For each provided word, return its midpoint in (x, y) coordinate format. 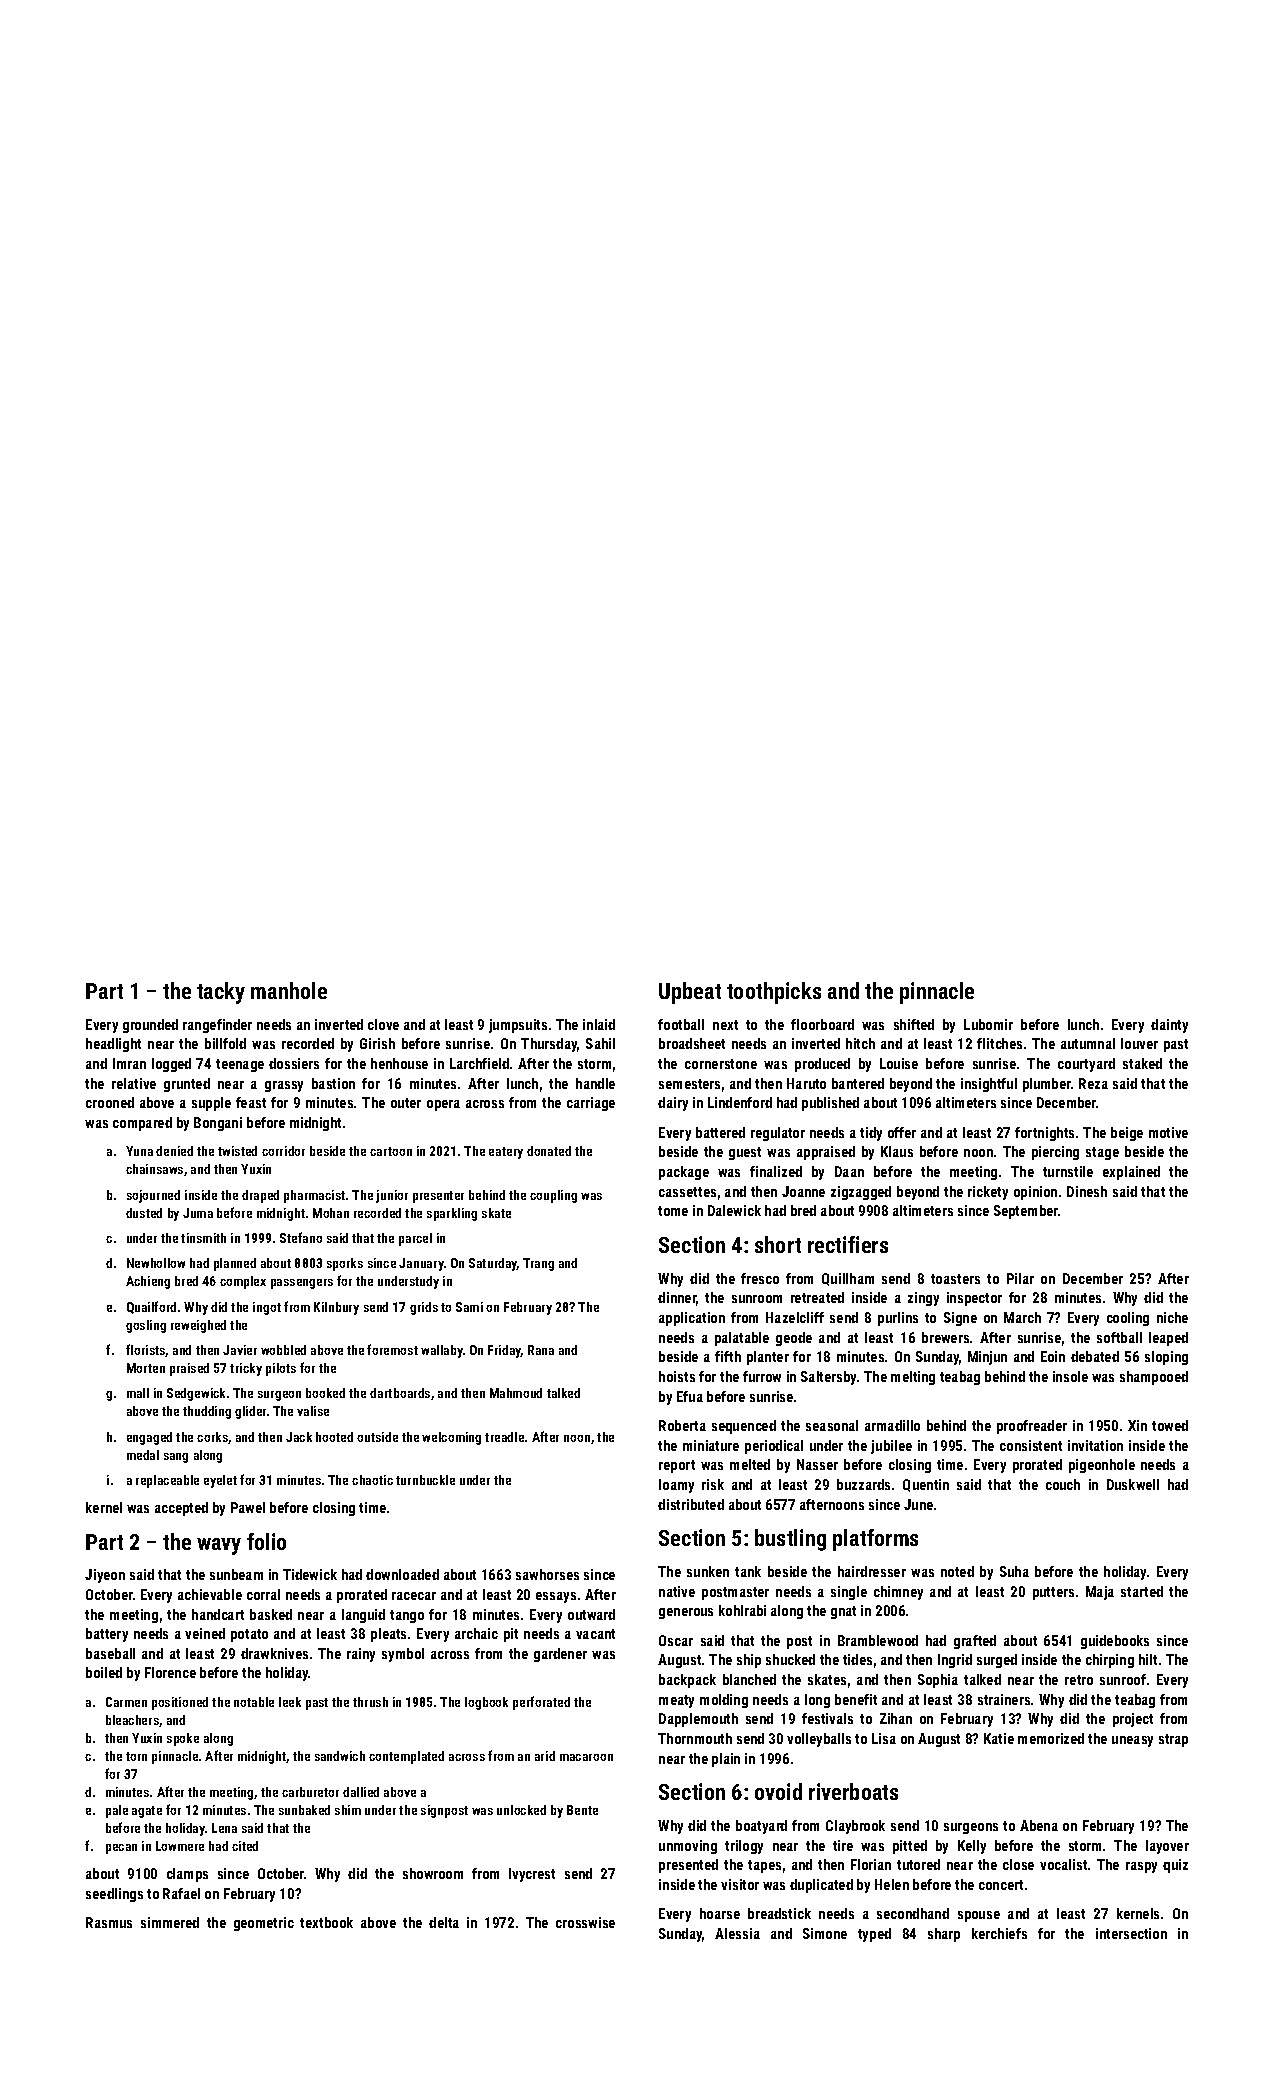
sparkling (452, 1214)
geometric (264, 1924)
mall (138, 1393)
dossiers (294, 1063)
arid (545, 1756)
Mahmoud (516, 1393)
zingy (923, 1299)
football (681, 1024)
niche (1172, 1317)
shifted (914, 1024)
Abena (1039, 1825)
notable (254, 1702)
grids (424, 1308)
